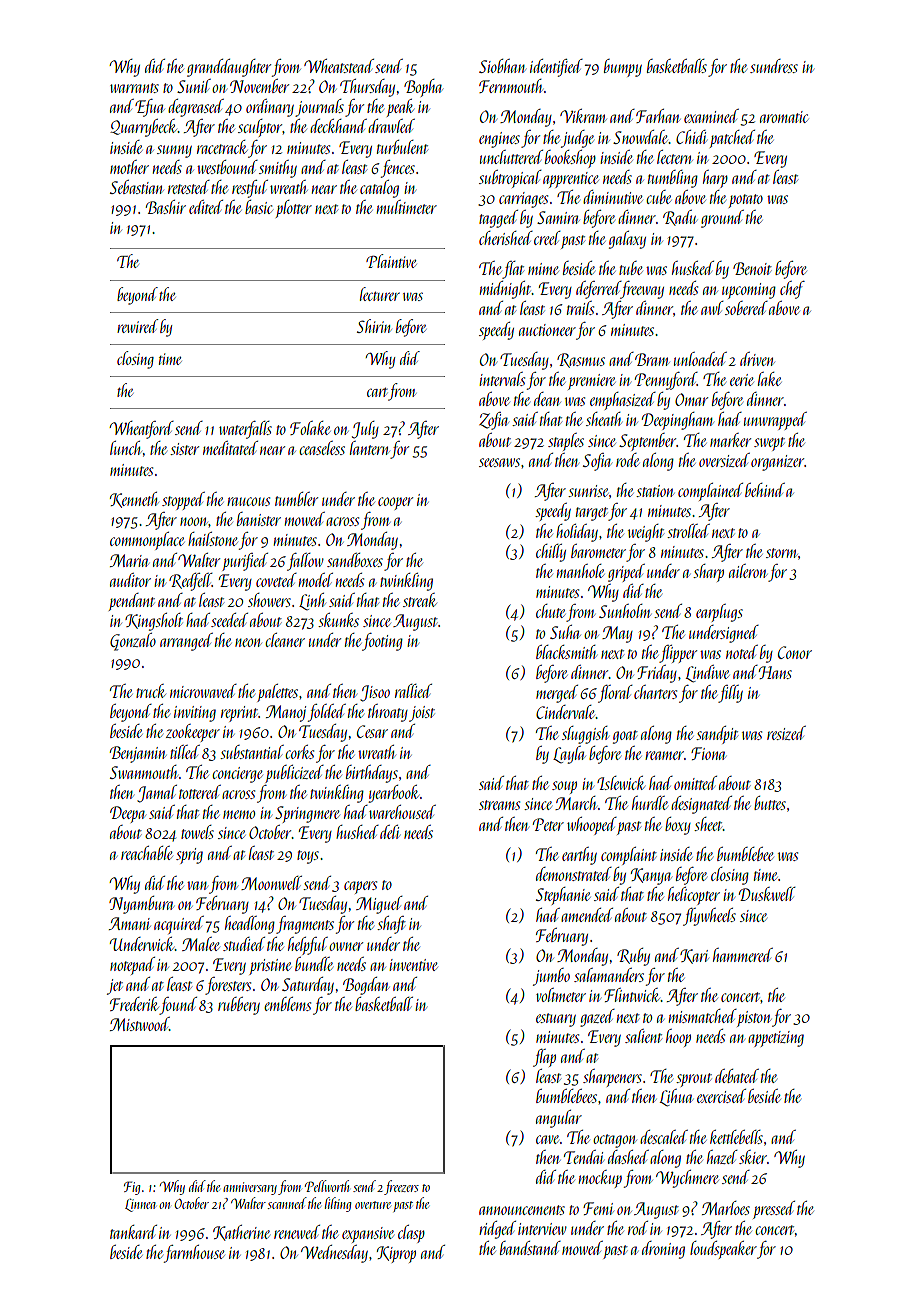 This screenshot has width=924, height=1308. Describe the element at coordinates (271, 883) in the screenshot. I see `Moonwell` at that location.
